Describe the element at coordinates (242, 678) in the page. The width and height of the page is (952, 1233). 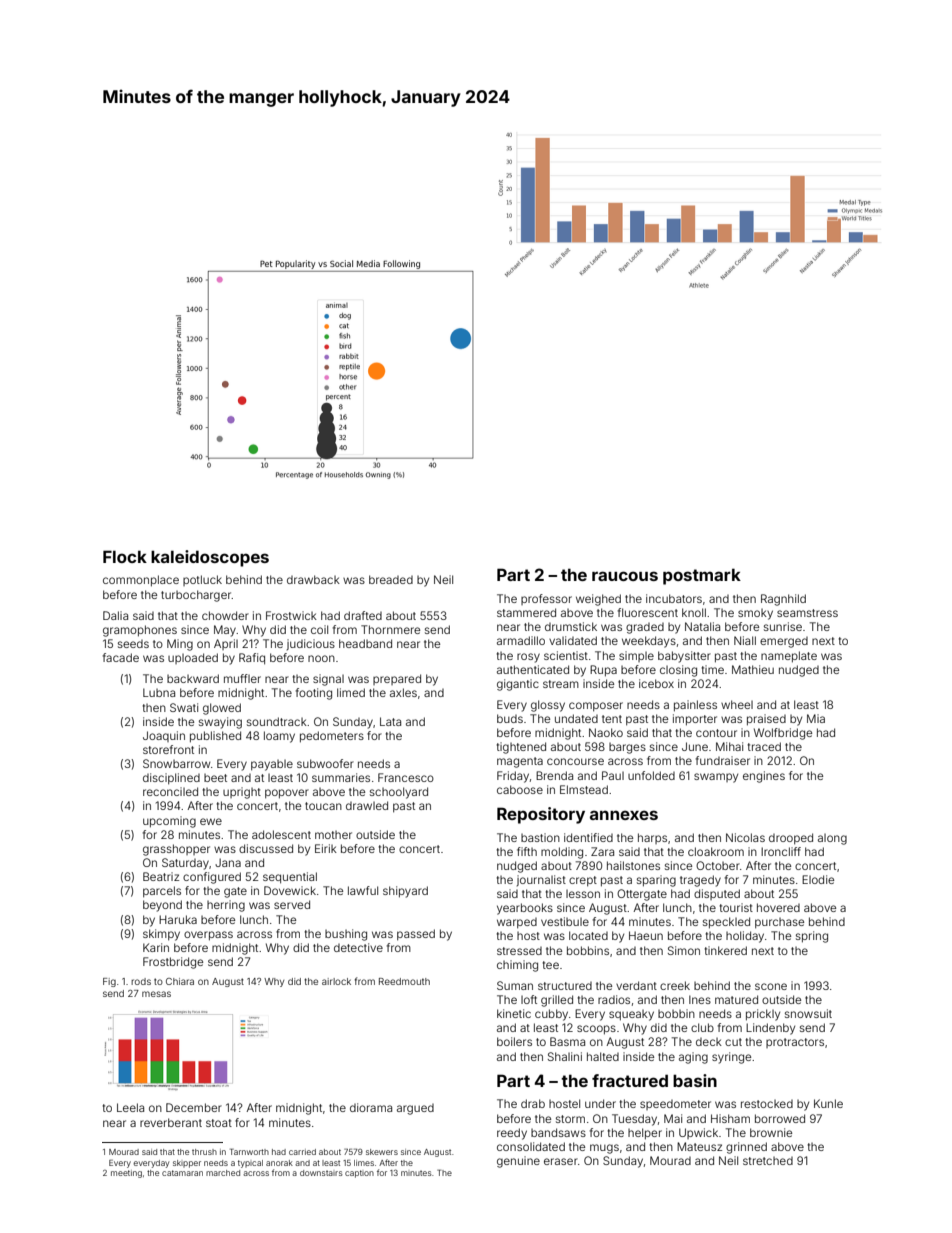
I see `muffler` at that location.
